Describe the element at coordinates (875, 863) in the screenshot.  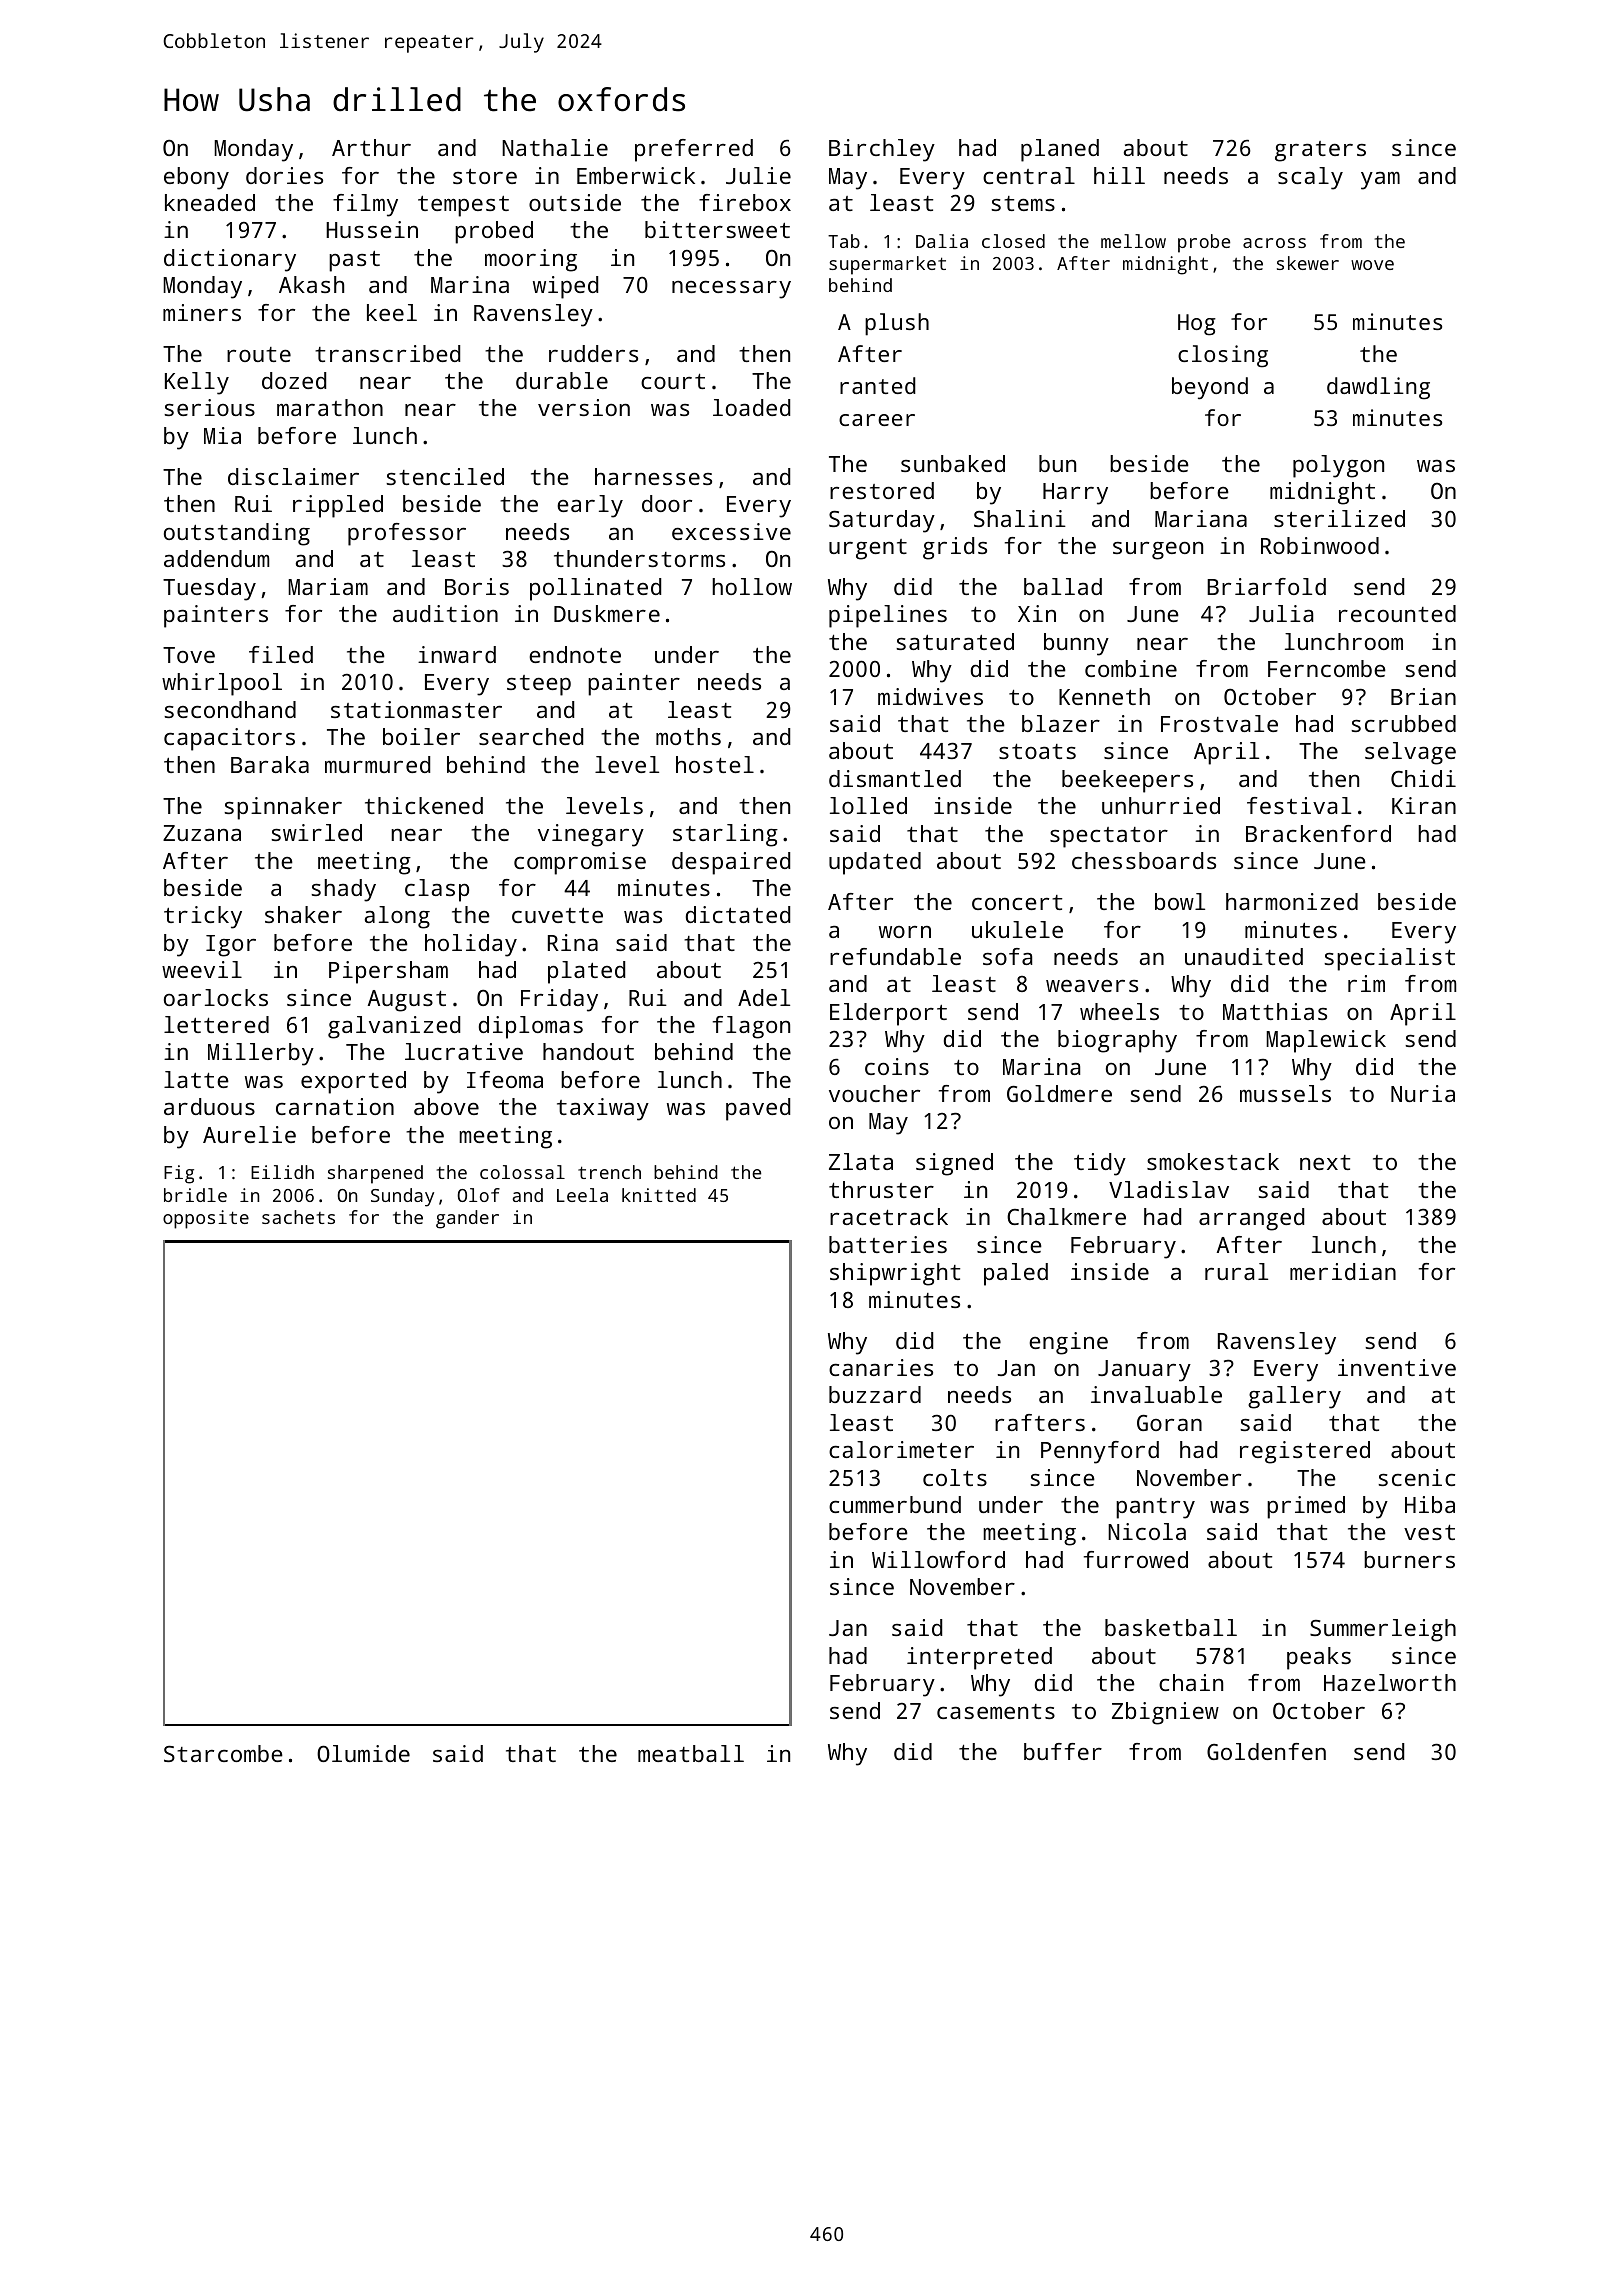
I see `updated` at that location.
